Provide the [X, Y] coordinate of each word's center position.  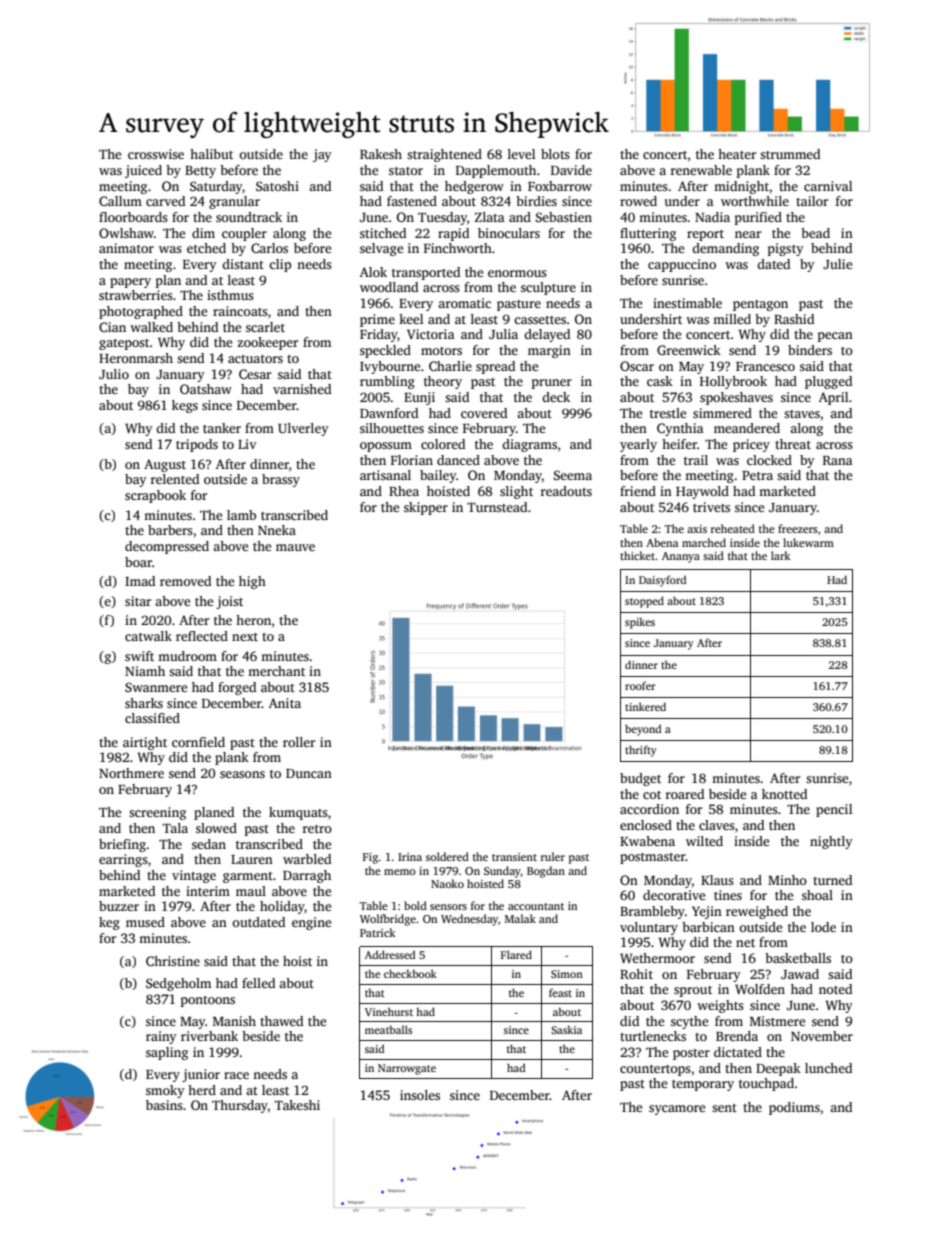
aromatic [464, 303]
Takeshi [297, 1105]
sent [724, 1108]
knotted [784, 794]
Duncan [309, 773]
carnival [828, 186]
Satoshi [277, 186]
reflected [202, 636]
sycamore [677, 1110]
